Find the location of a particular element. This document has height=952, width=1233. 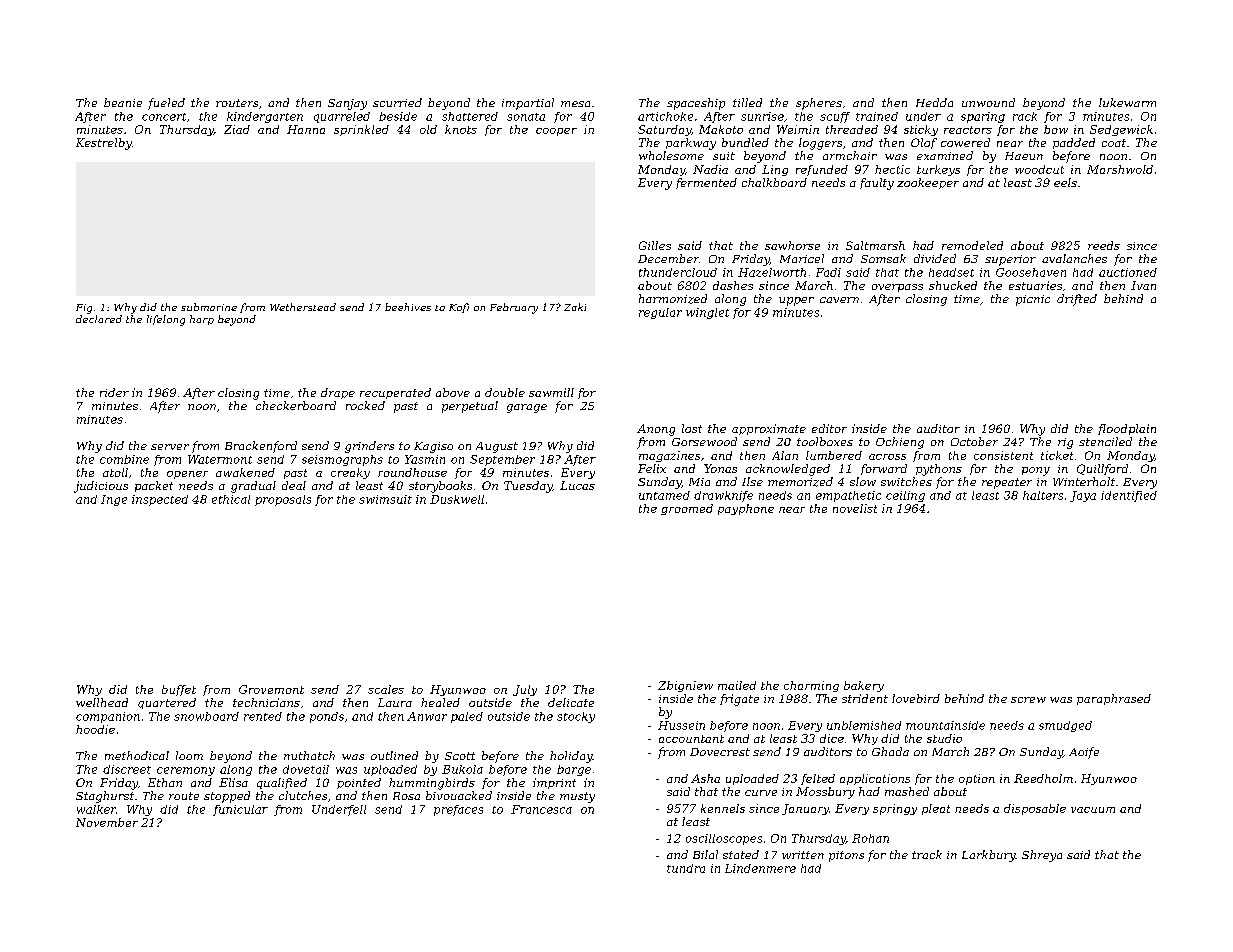

Zbigniew is located at coordinates (685, 686).
